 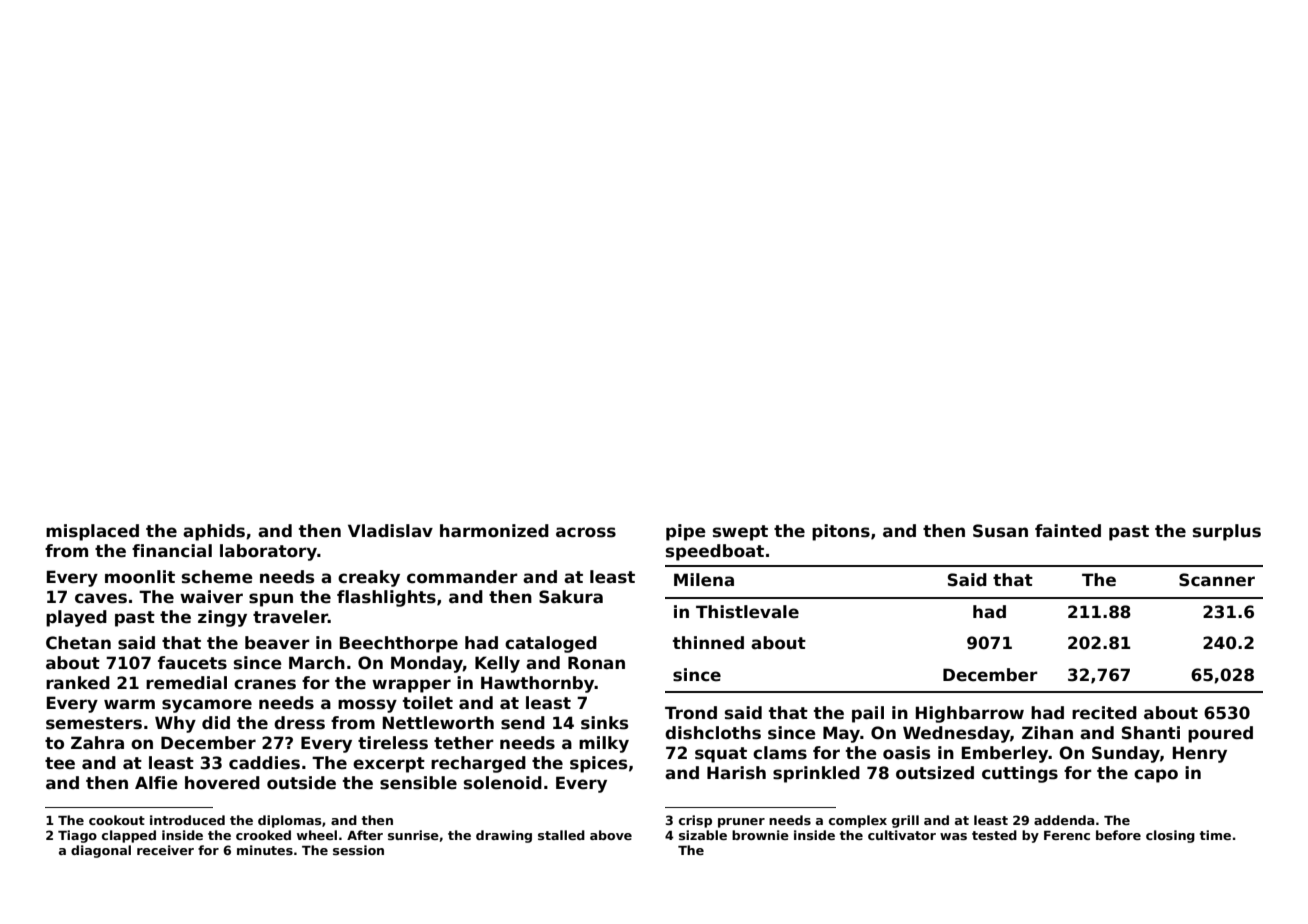 I want to click on Thistlevale, so click(x=747, y=612).
